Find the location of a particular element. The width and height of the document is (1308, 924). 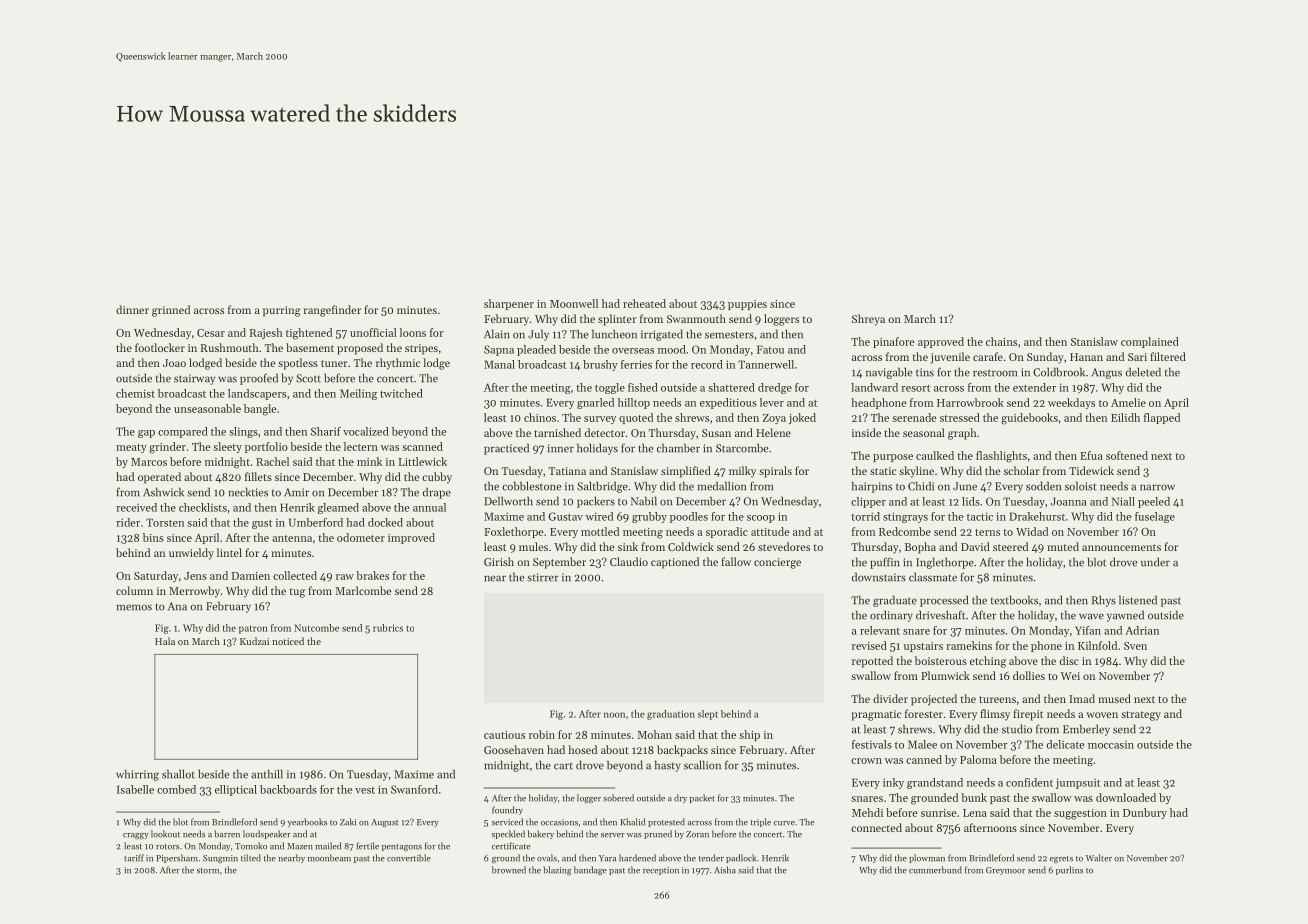

purring is located at coordinates (282, 311).
